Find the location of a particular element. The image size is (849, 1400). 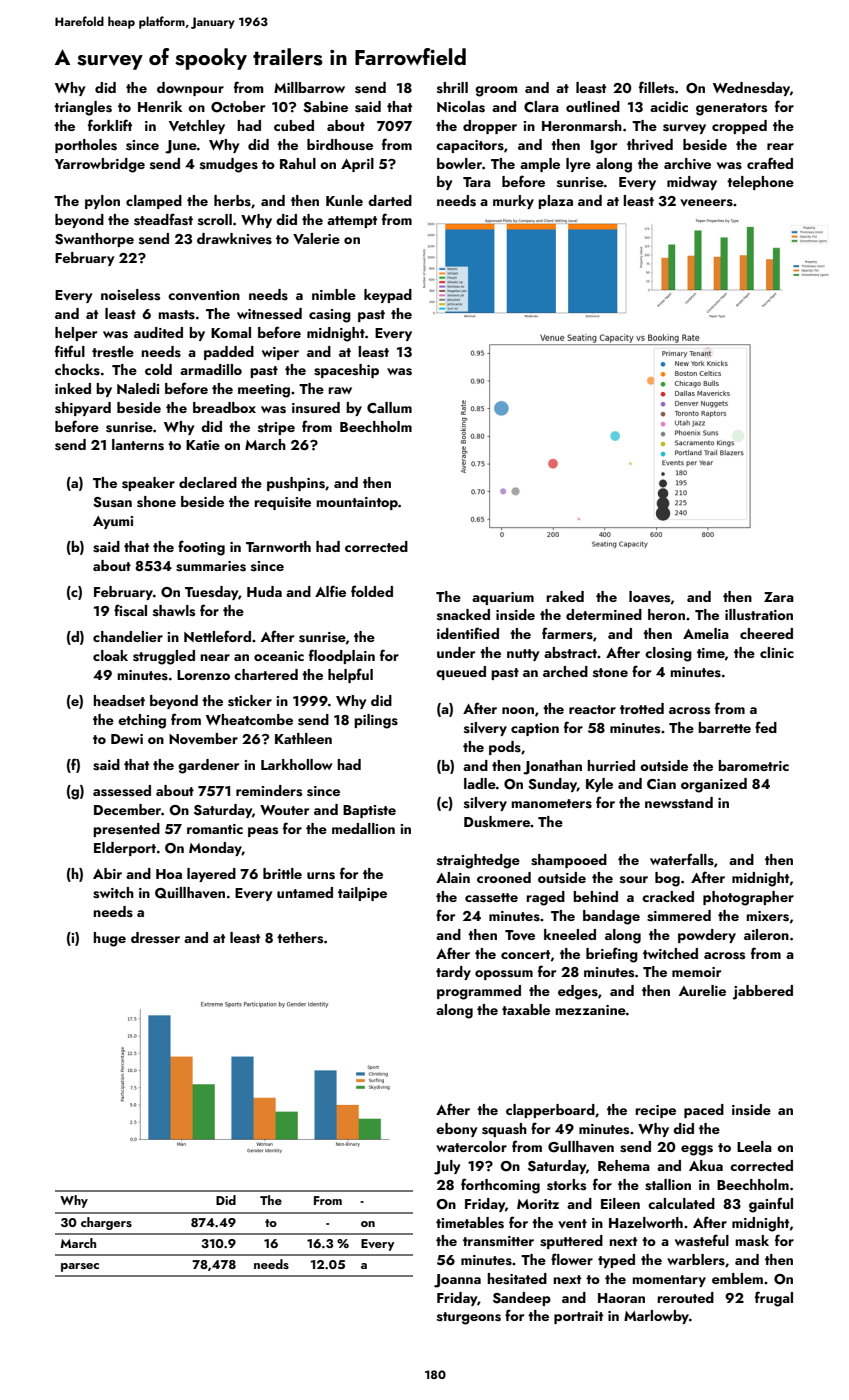

pilings is located at coordinates (376, 721).
